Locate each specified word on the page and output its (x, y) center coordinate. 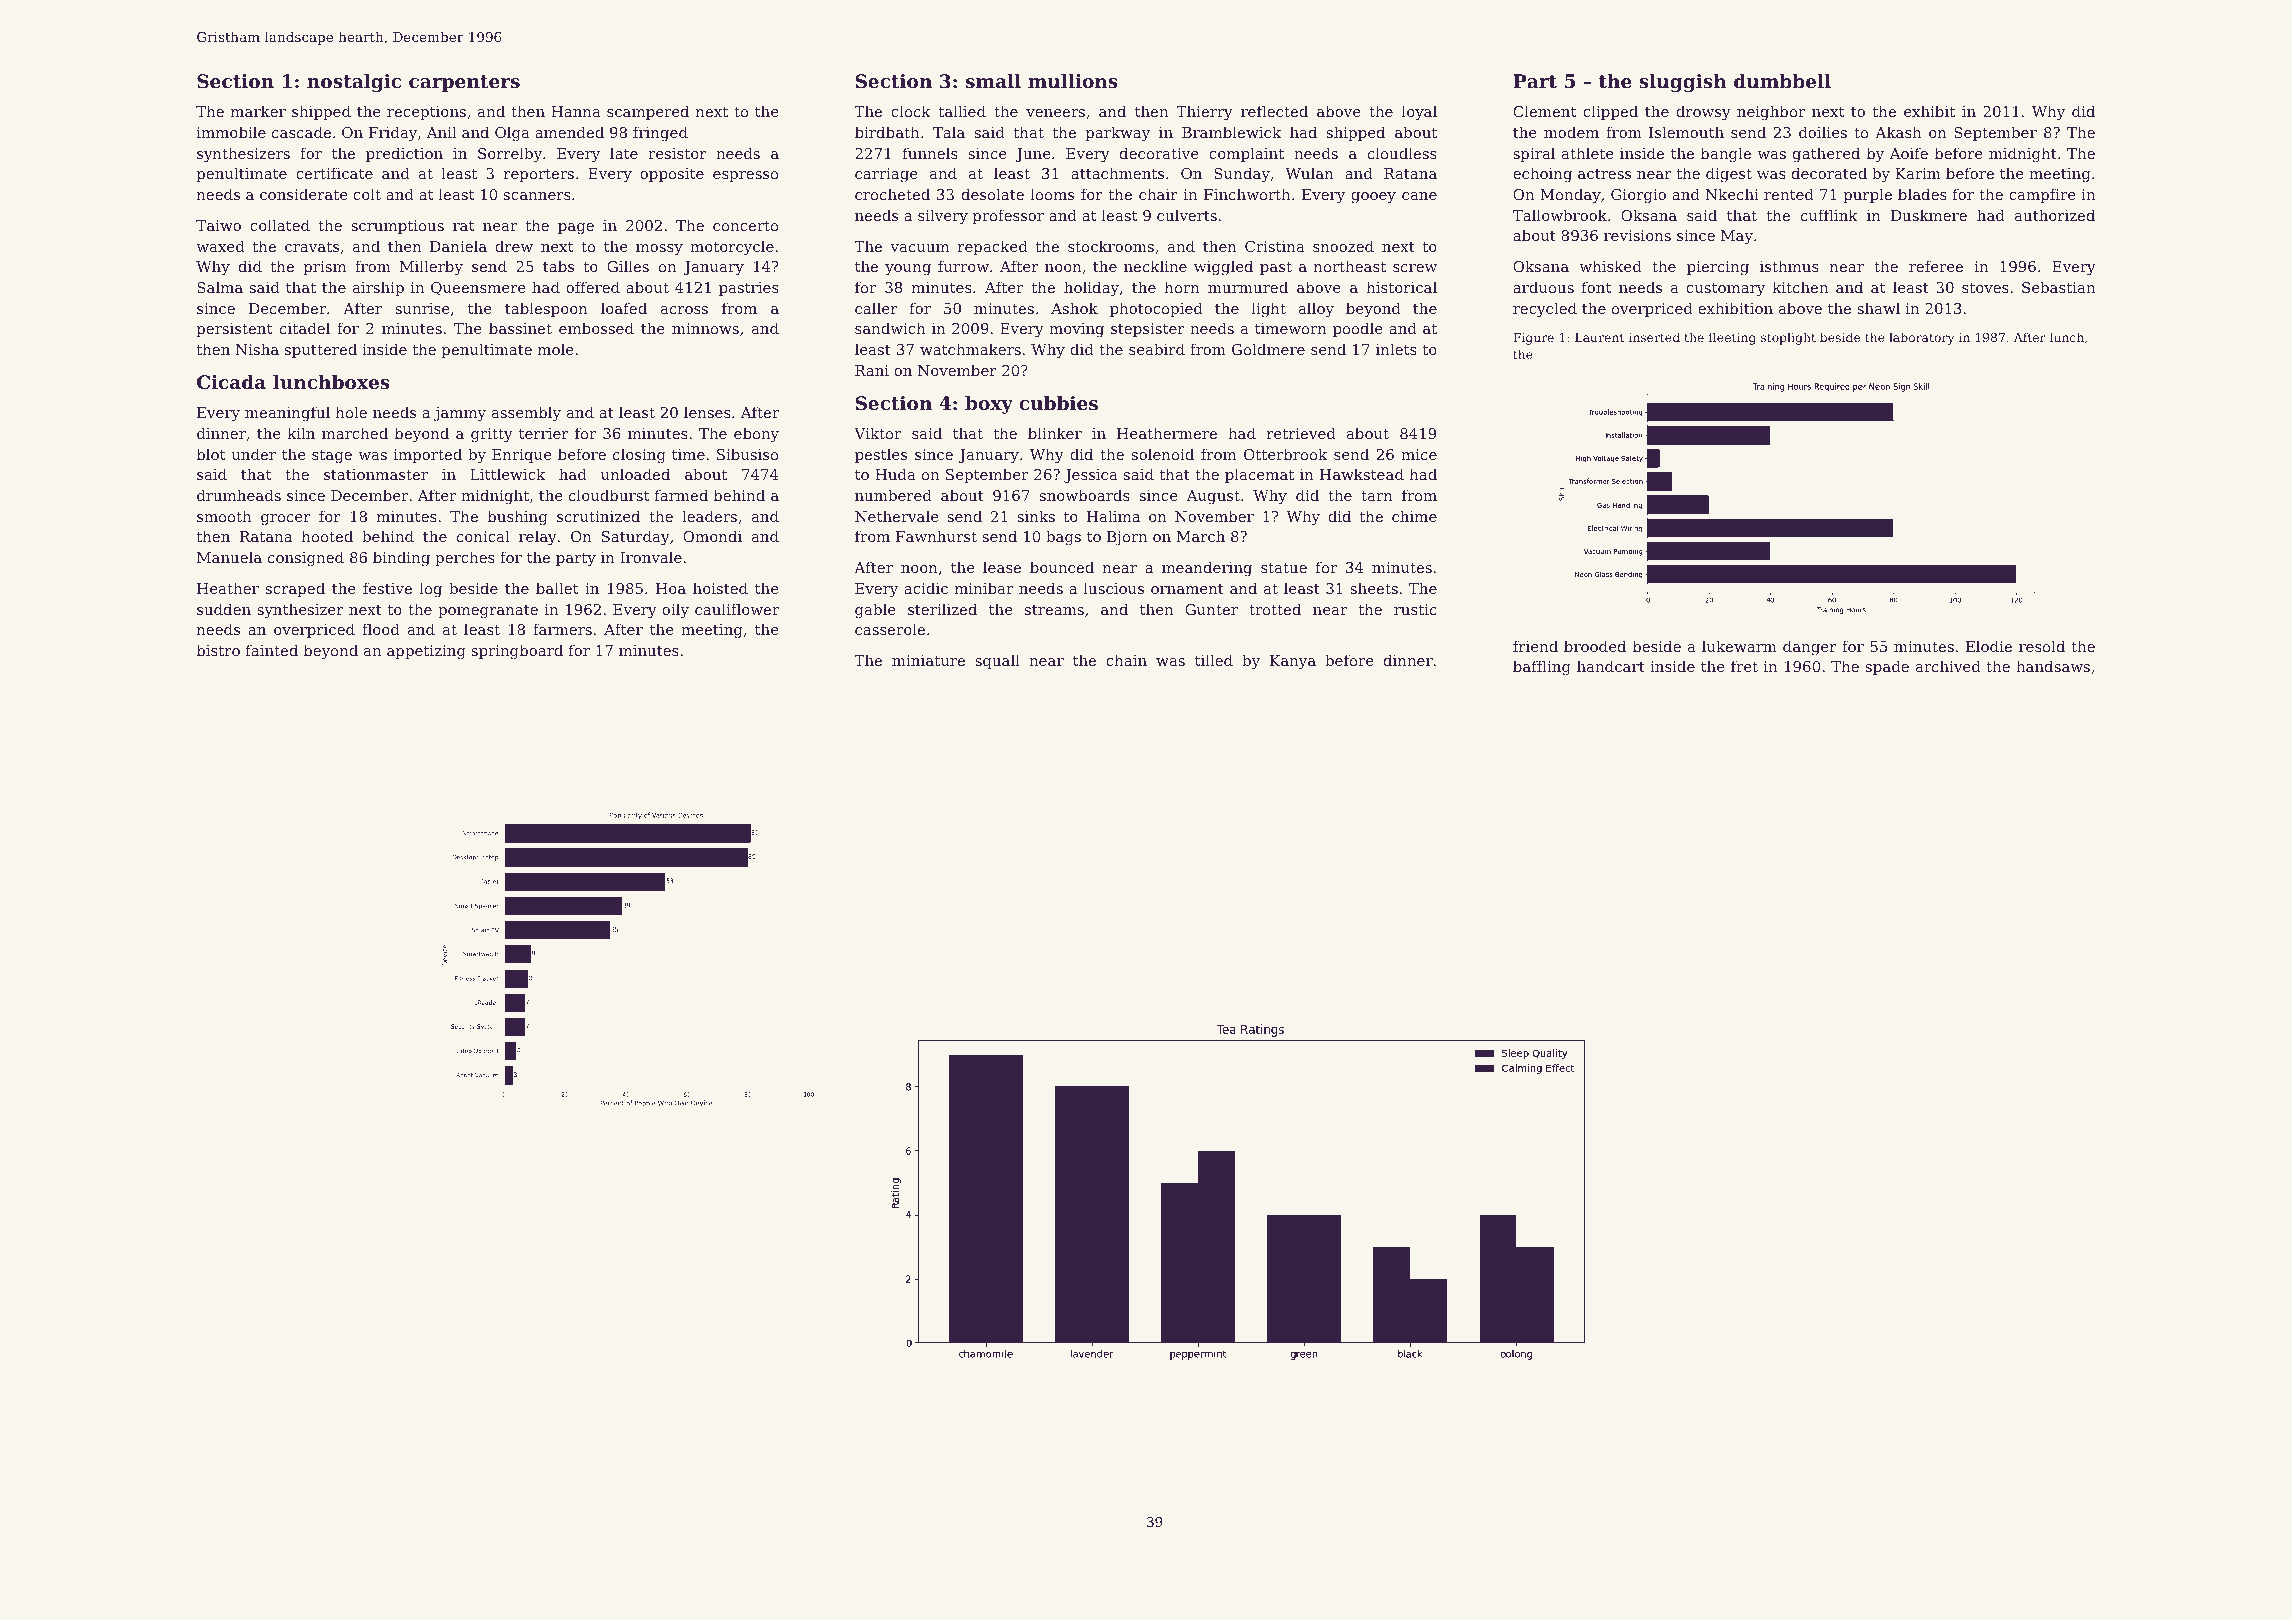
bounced (1062, 567)
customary (1725, 290)
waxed (220, 246)
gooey (1373, 198)
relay (538, 538)
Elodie (1989, 646)
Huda (895, 474)
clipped (1610, 112)
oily (675, 611)
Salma (220, 287)
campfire (2042, 195)
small (993, 81)
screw (1415, 268)
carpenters (464, 83)
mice (1419, 454)
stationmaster (376, 474)
